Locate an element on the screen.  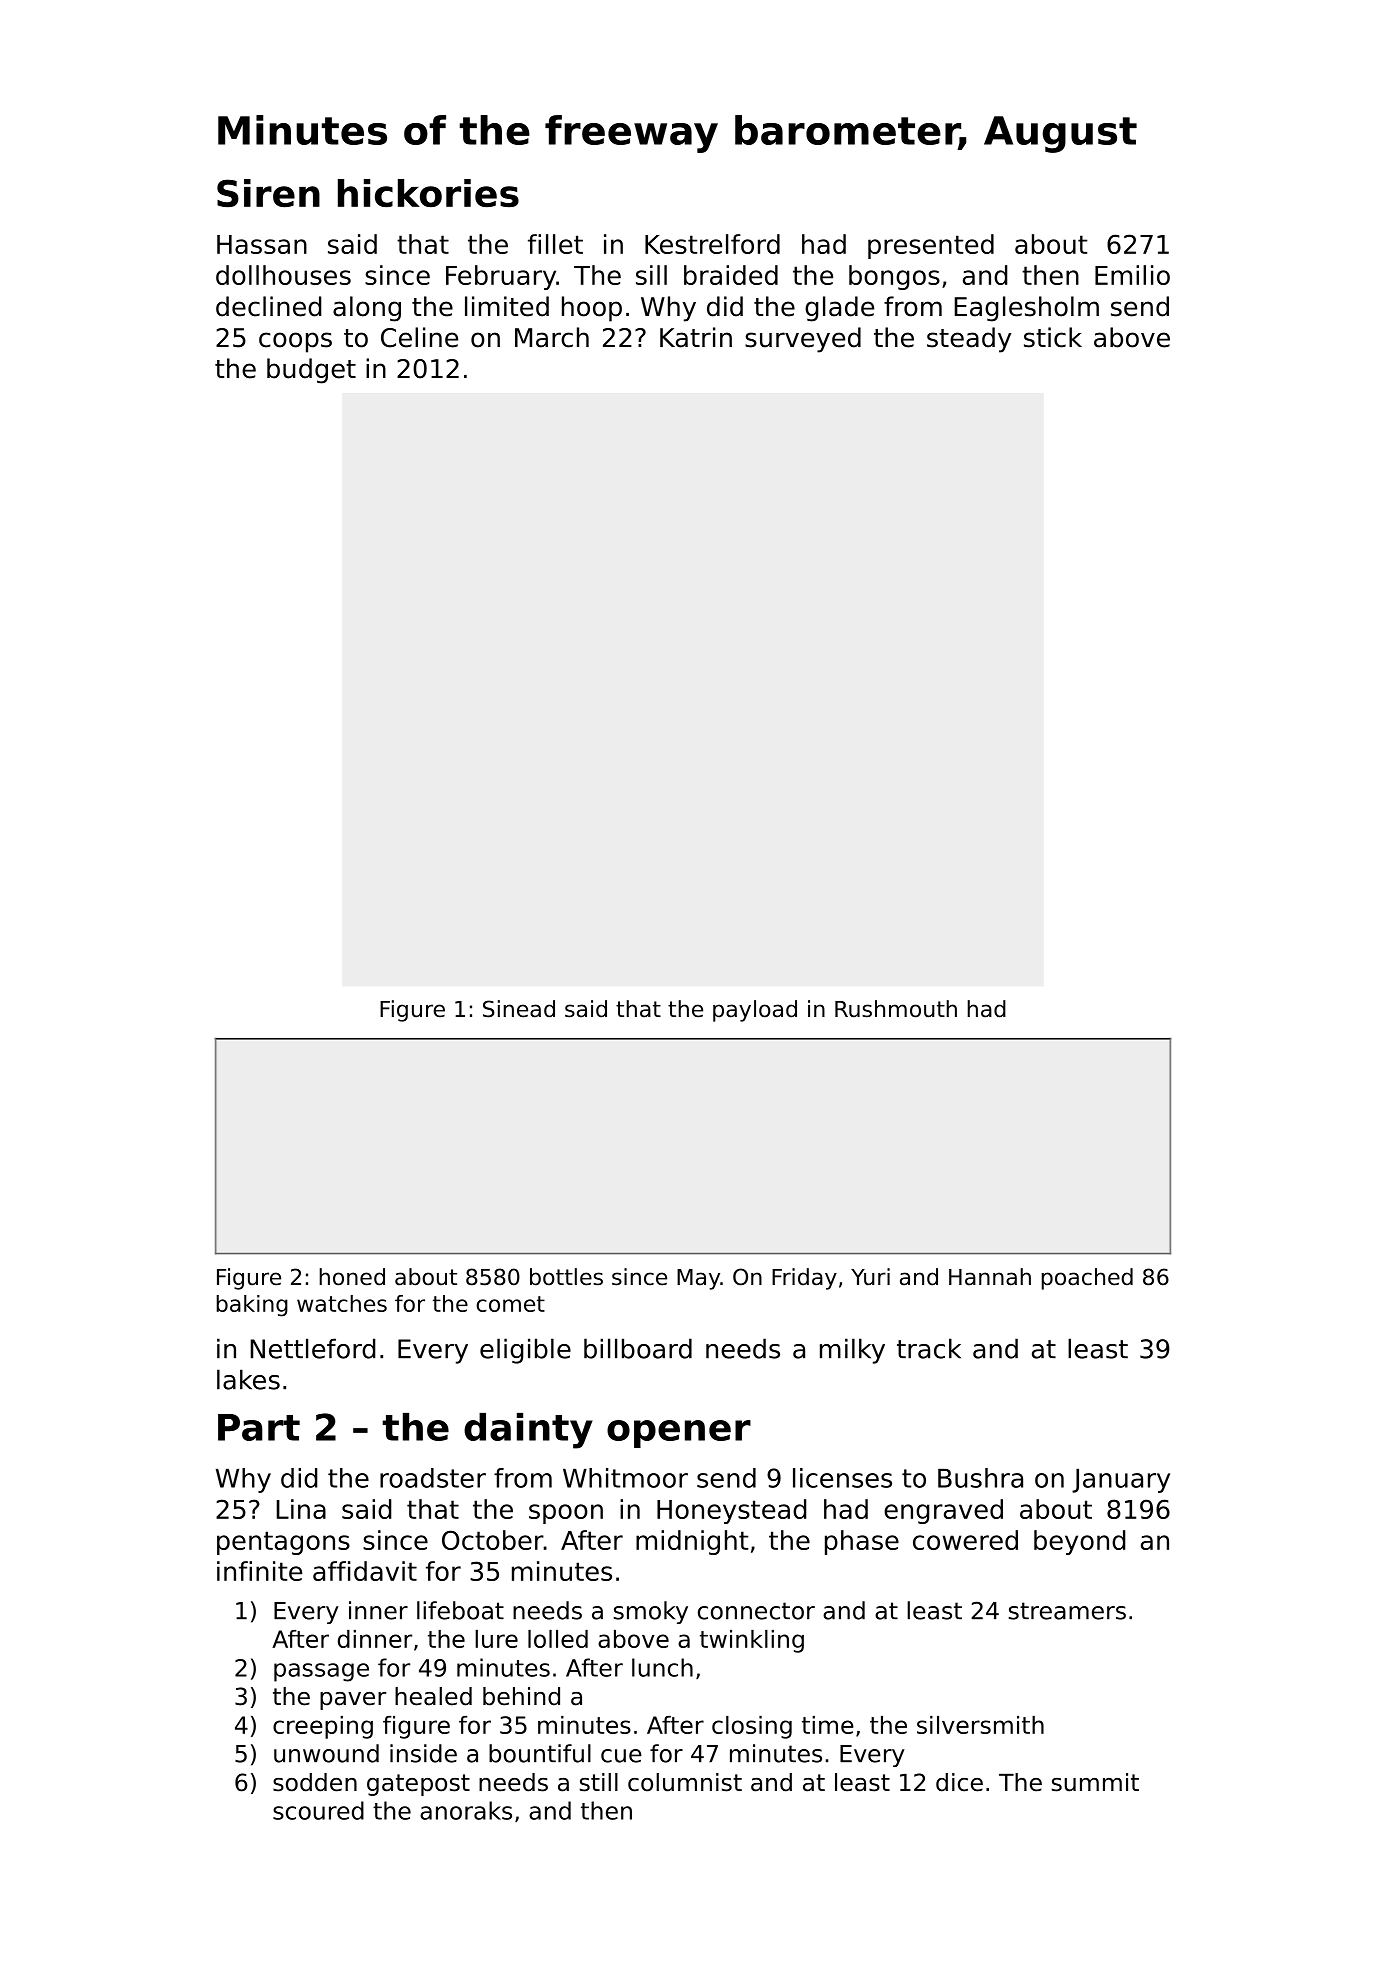
spoon is located at coordinates (566, 1514).
